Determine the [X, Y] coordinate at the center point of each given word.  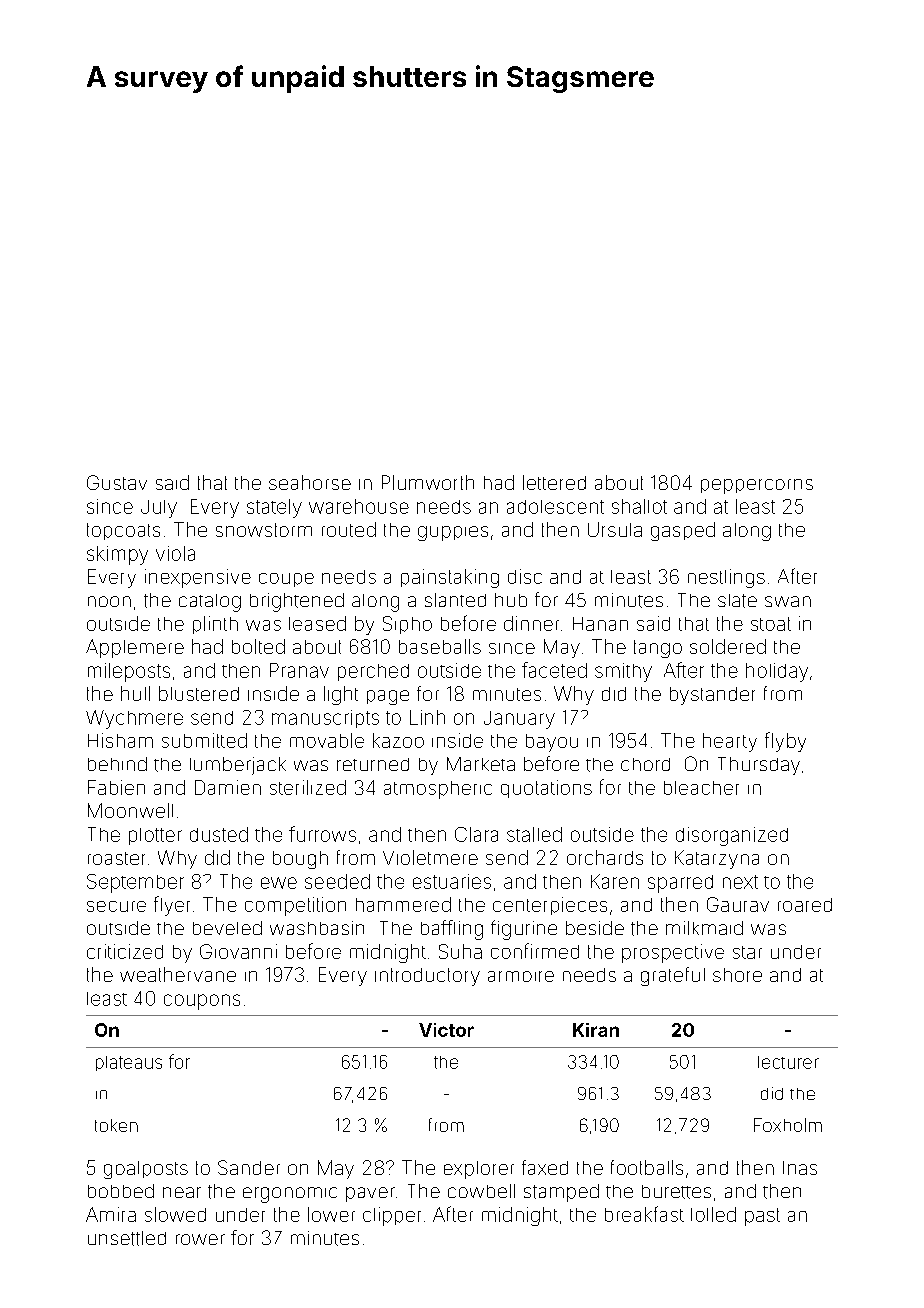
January [519, 720]
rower [200, 1239]
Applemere [135, 648]
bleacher [701, 788]
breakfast [644, 1214]
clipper [392, 1216]
